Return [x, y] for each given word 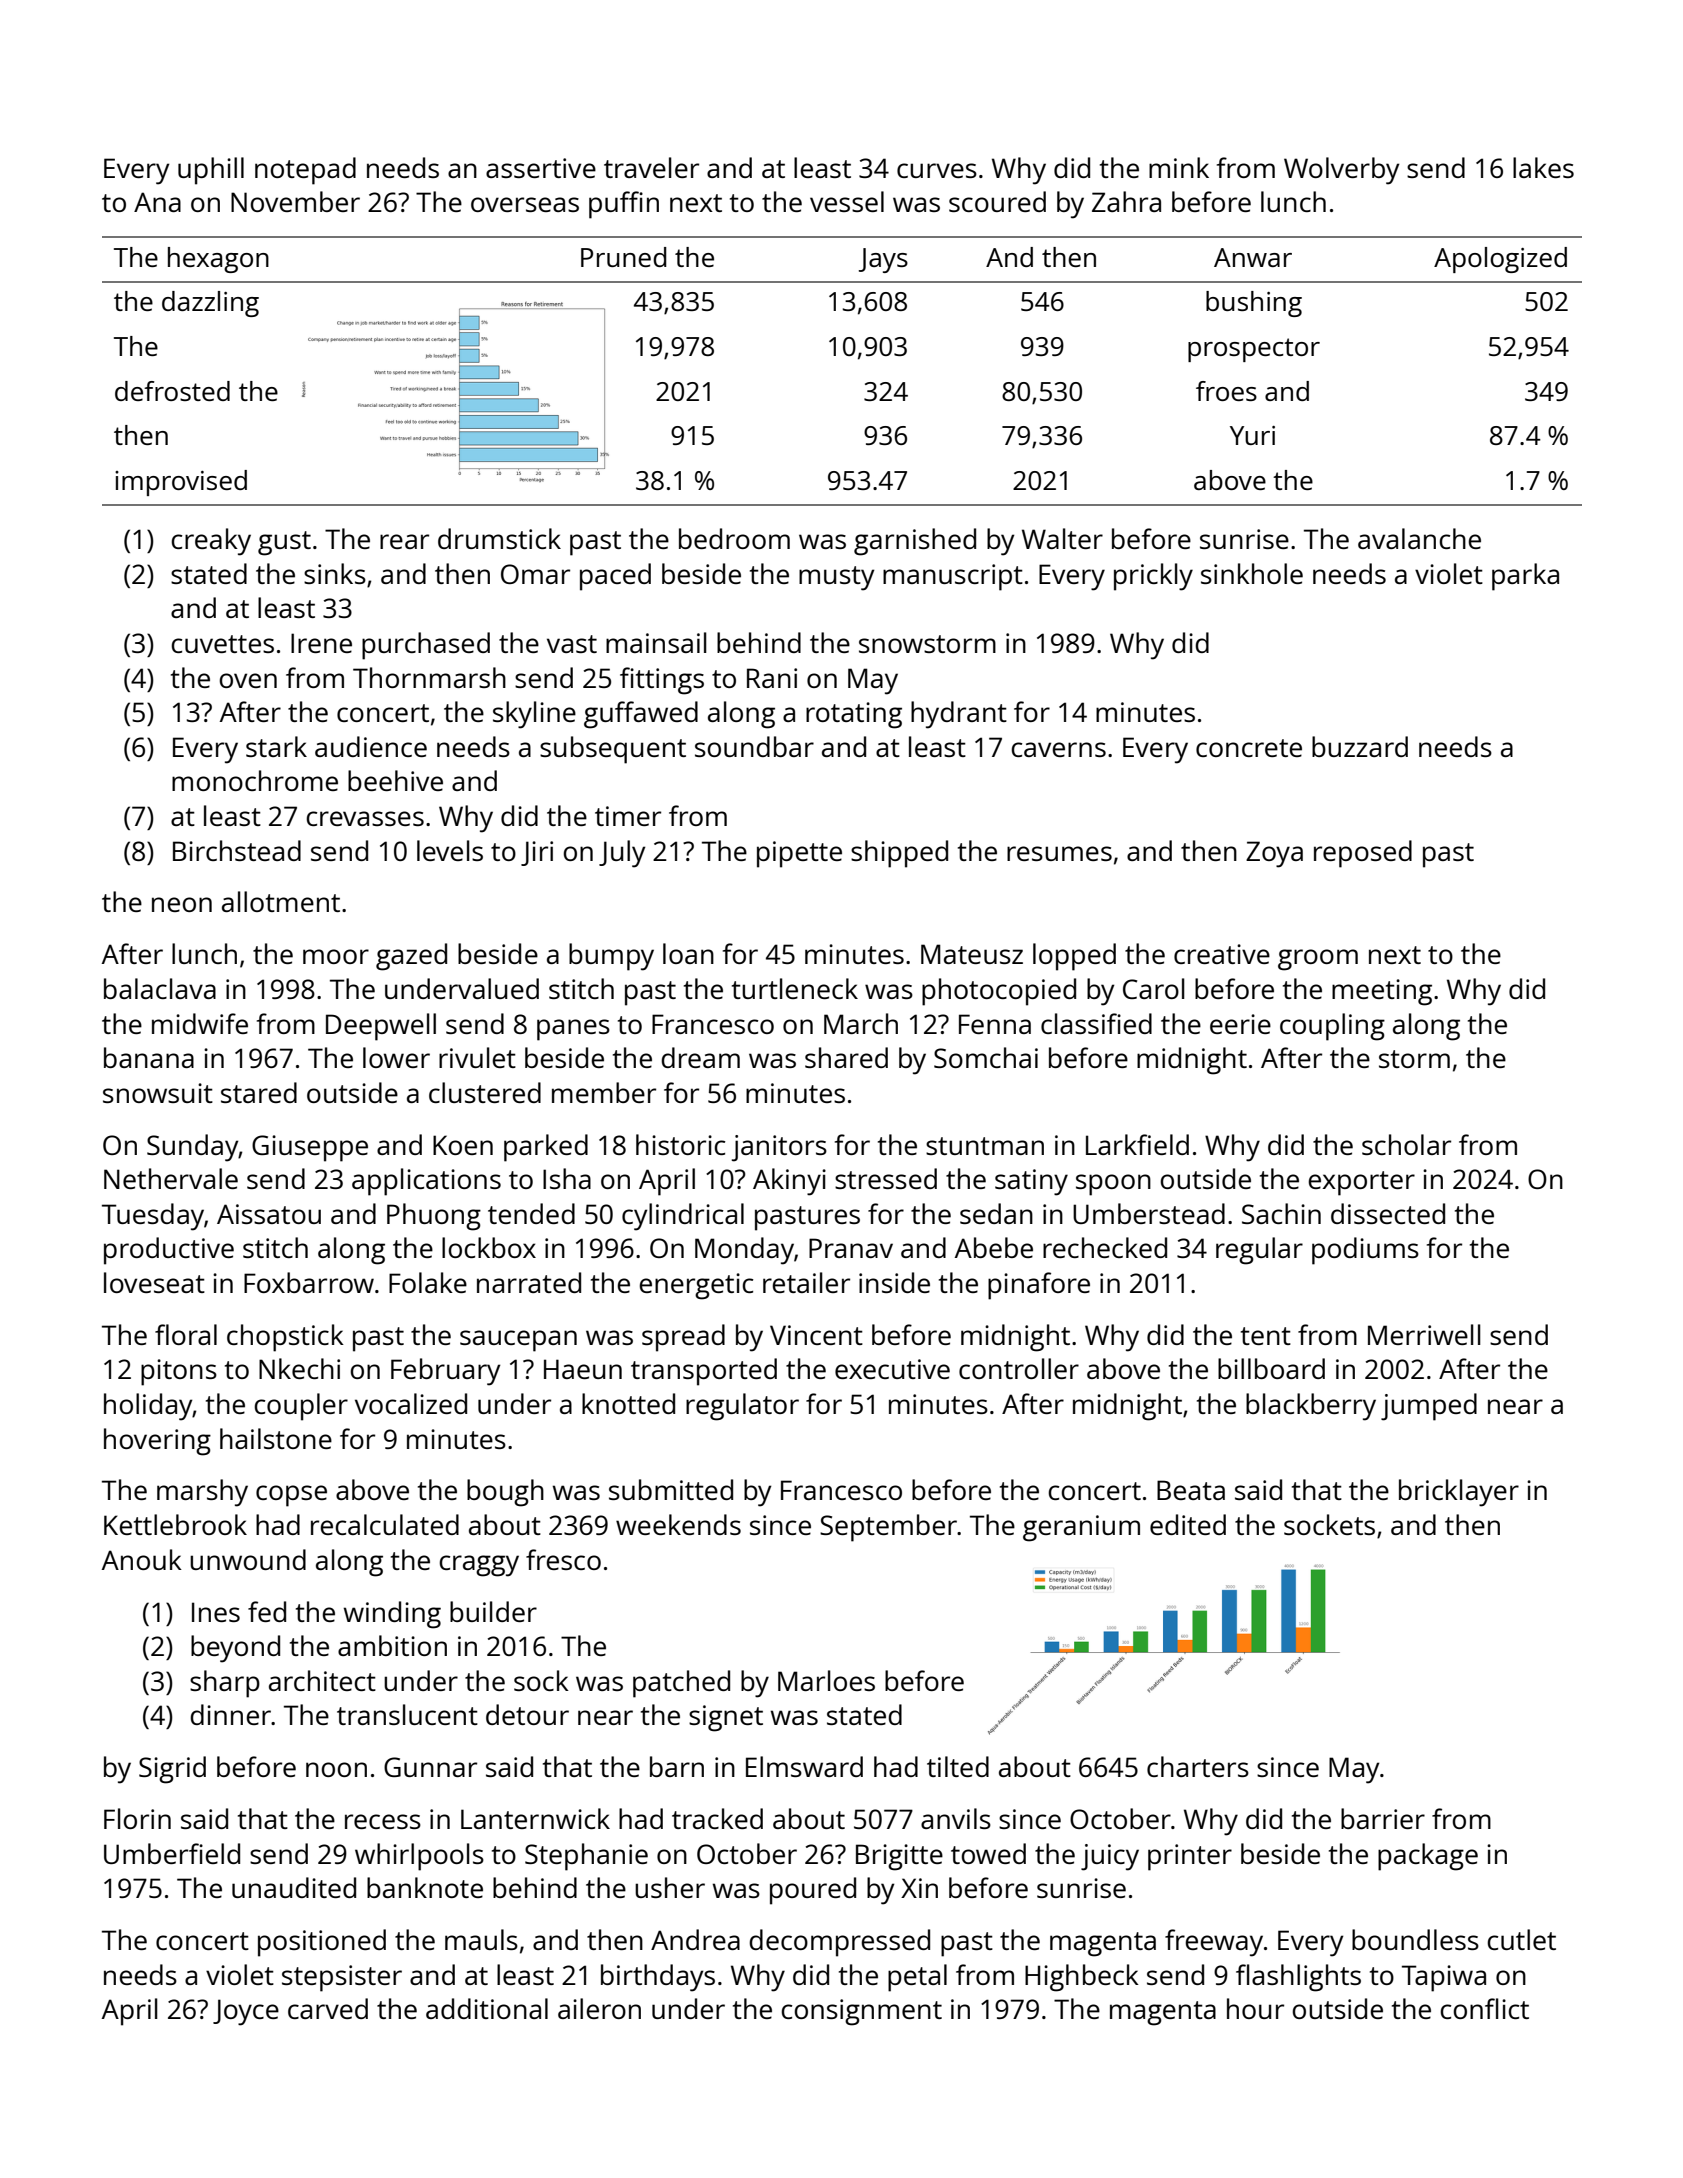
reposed [1363, 854]
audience [371, 746]
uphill [211, 171]
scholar [1406, 1144]
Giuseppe [310, 1148]
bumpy [611, 957]
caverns [1059, 749]
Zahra [1126, 201]
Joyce [246, 2012]
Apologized [1500, 260]
